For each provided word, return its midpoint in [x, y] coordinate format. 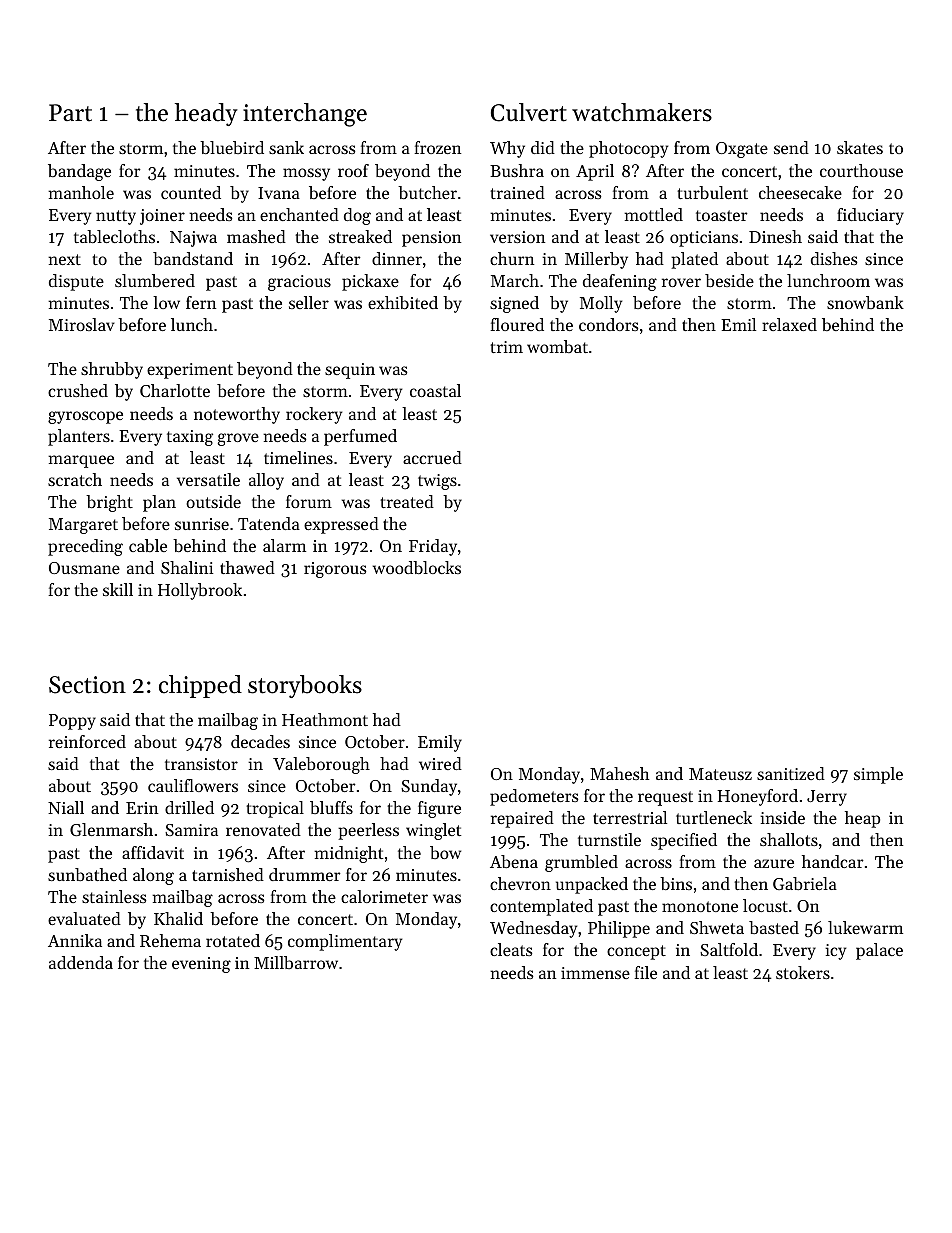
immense [595, 973]
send [791, 147]
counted [191, 192]
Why [507, 149]
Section [87, 685]
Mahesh [619, 773]
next [64, 259]
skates [860, 147]
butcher [427, 192]
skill [118, 589]
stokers [803, 972]
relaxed [789, 324]
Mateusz [720, 774]
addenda [81, 962]
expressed [341, 525]
